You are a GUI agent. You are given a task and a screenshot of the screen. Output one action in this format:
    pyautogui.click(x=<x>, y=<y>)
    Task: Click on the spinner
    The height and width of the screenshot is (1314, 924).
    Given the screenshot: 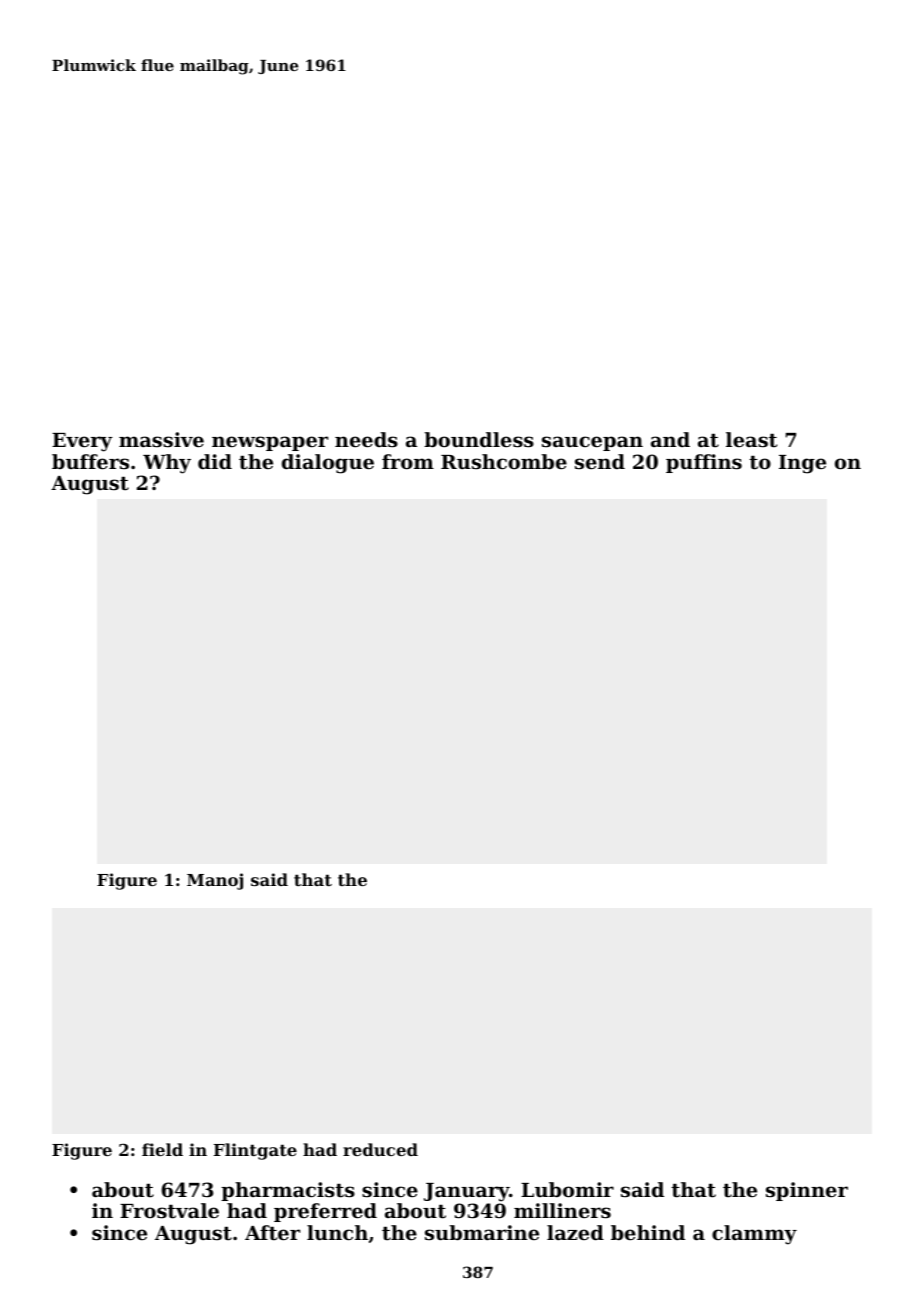 What is the action you would take?
    pyautogui.click(x=807, y=1191)
